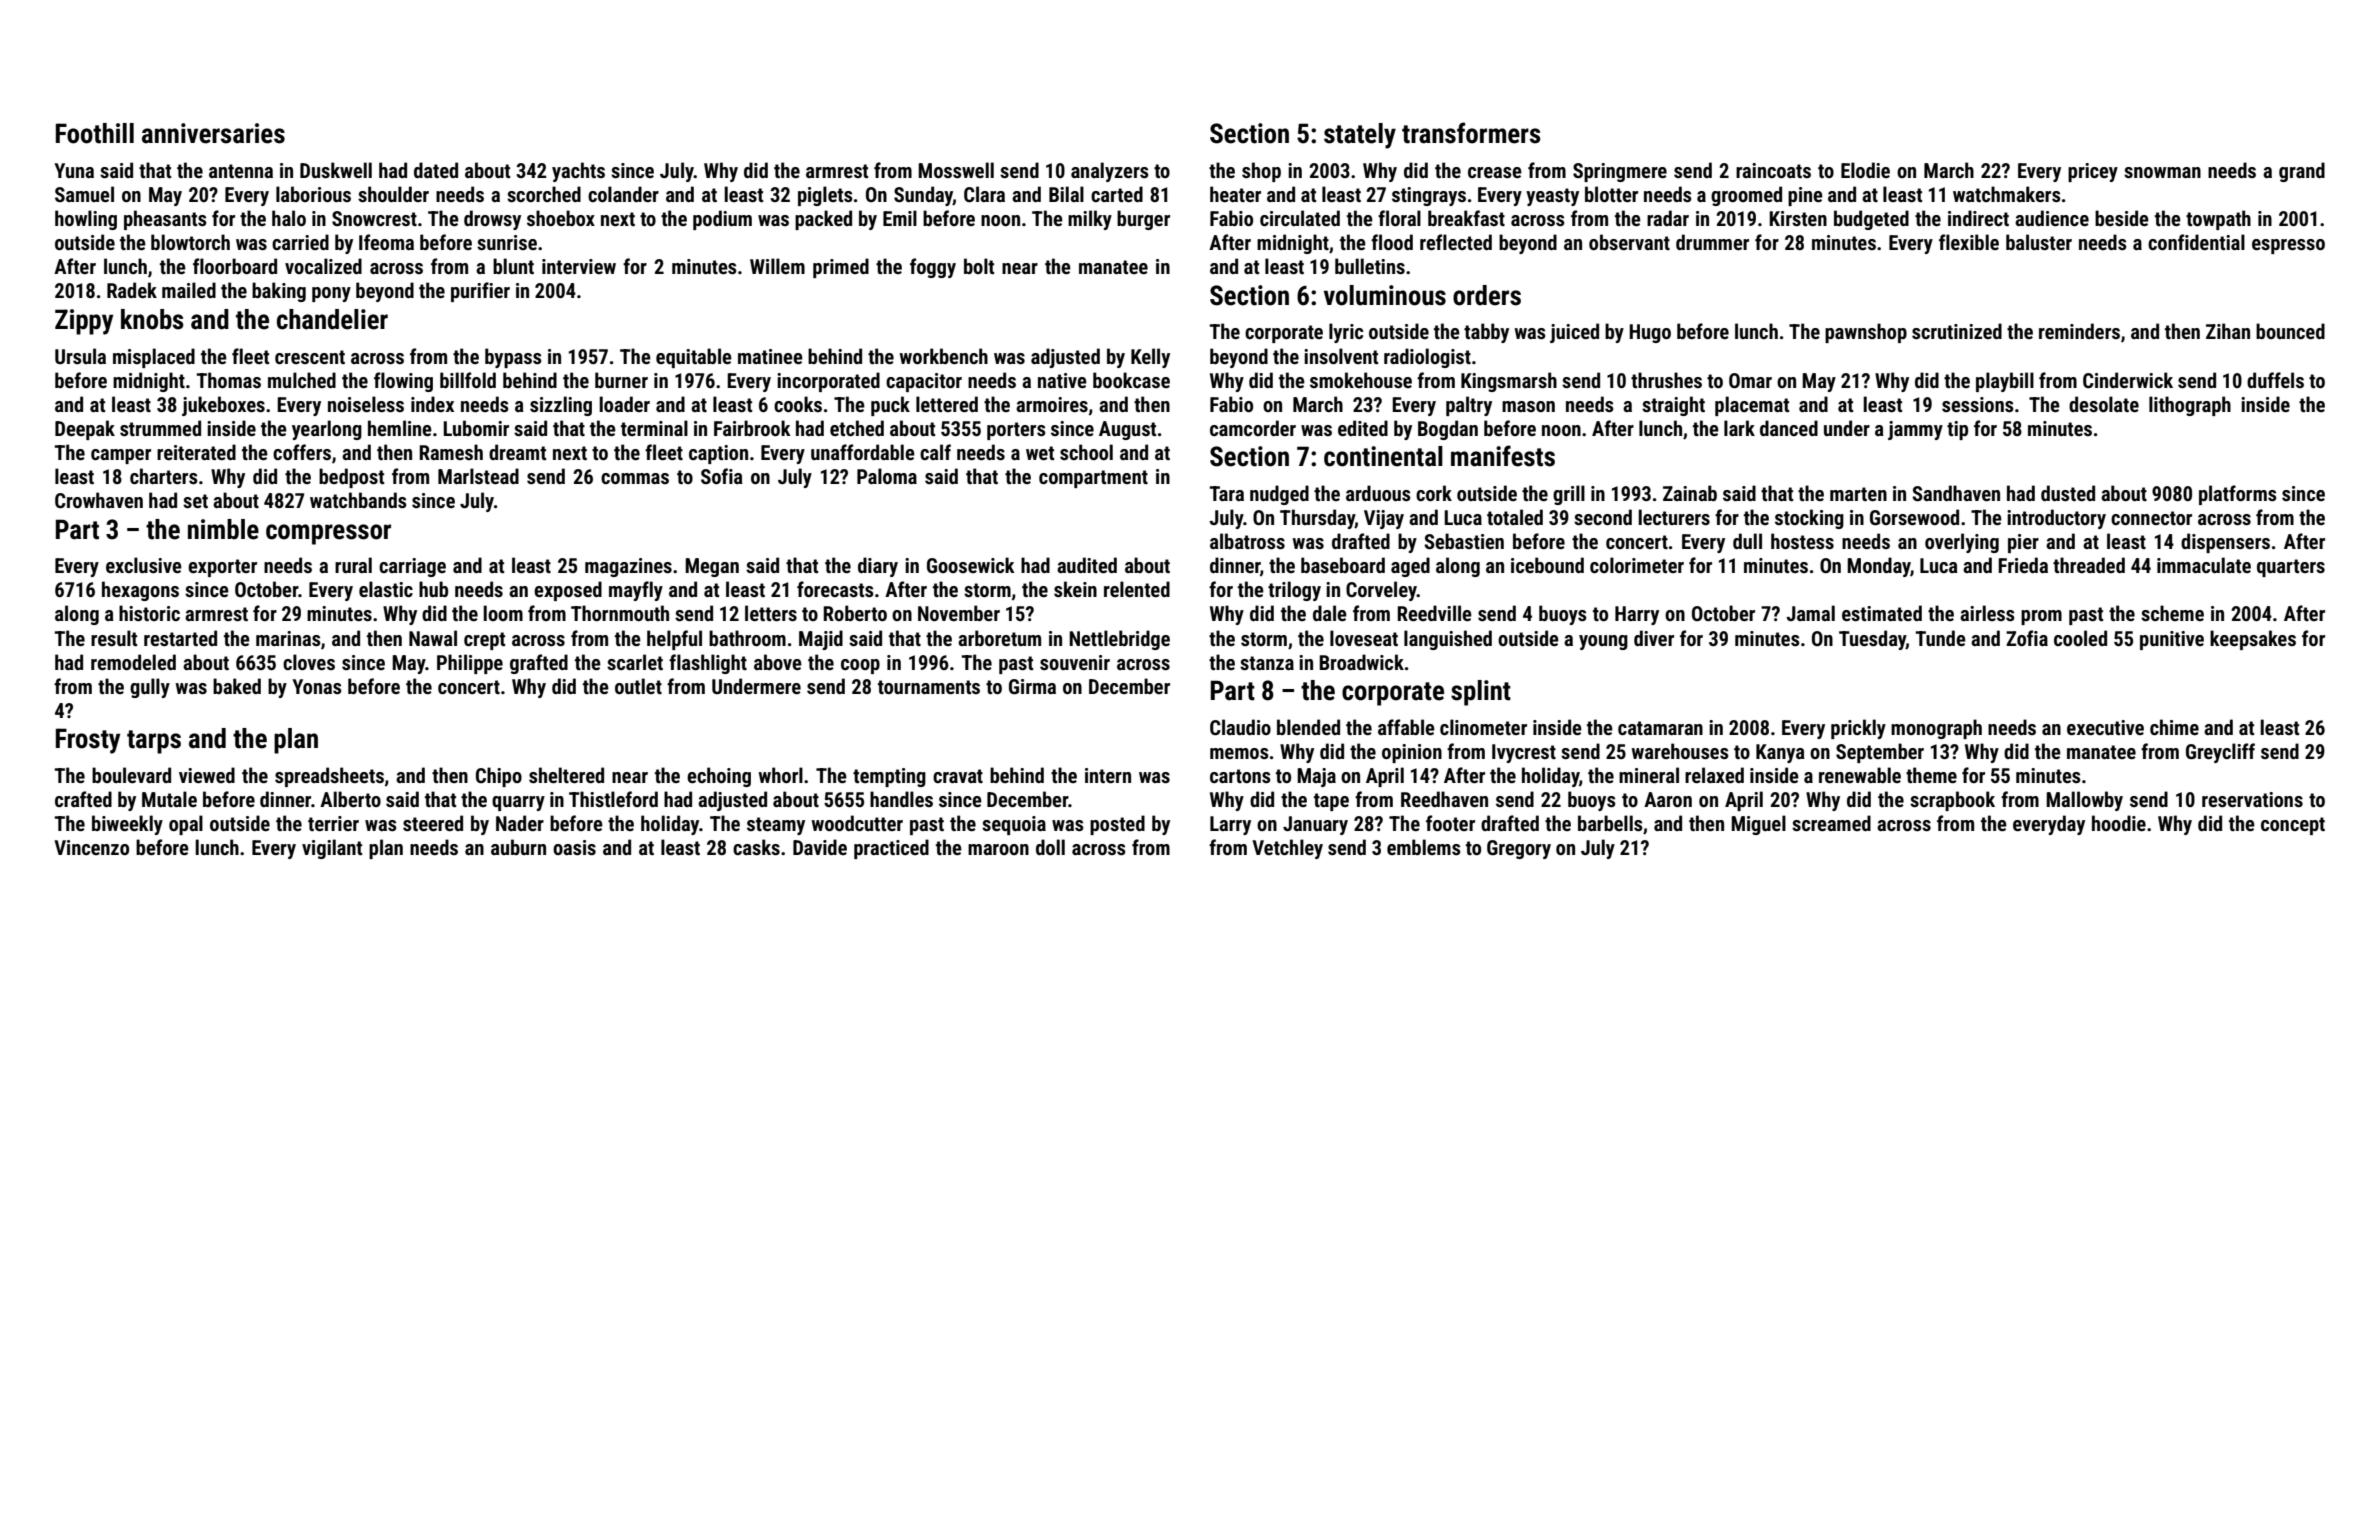  I want to click on dated, so click(436, 170).
